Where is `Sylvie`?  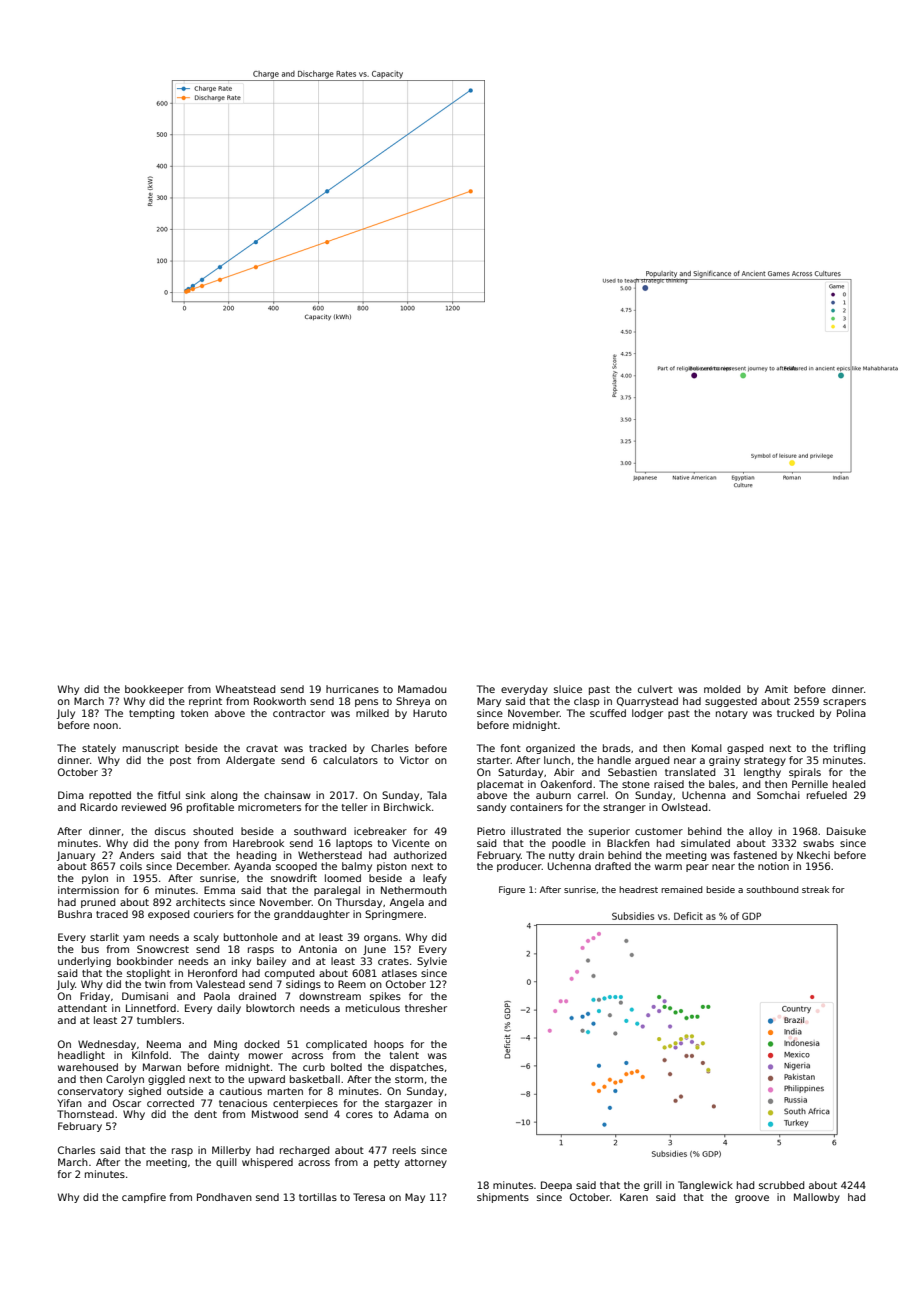
Sylvie is located at coordinates (432, 962).
